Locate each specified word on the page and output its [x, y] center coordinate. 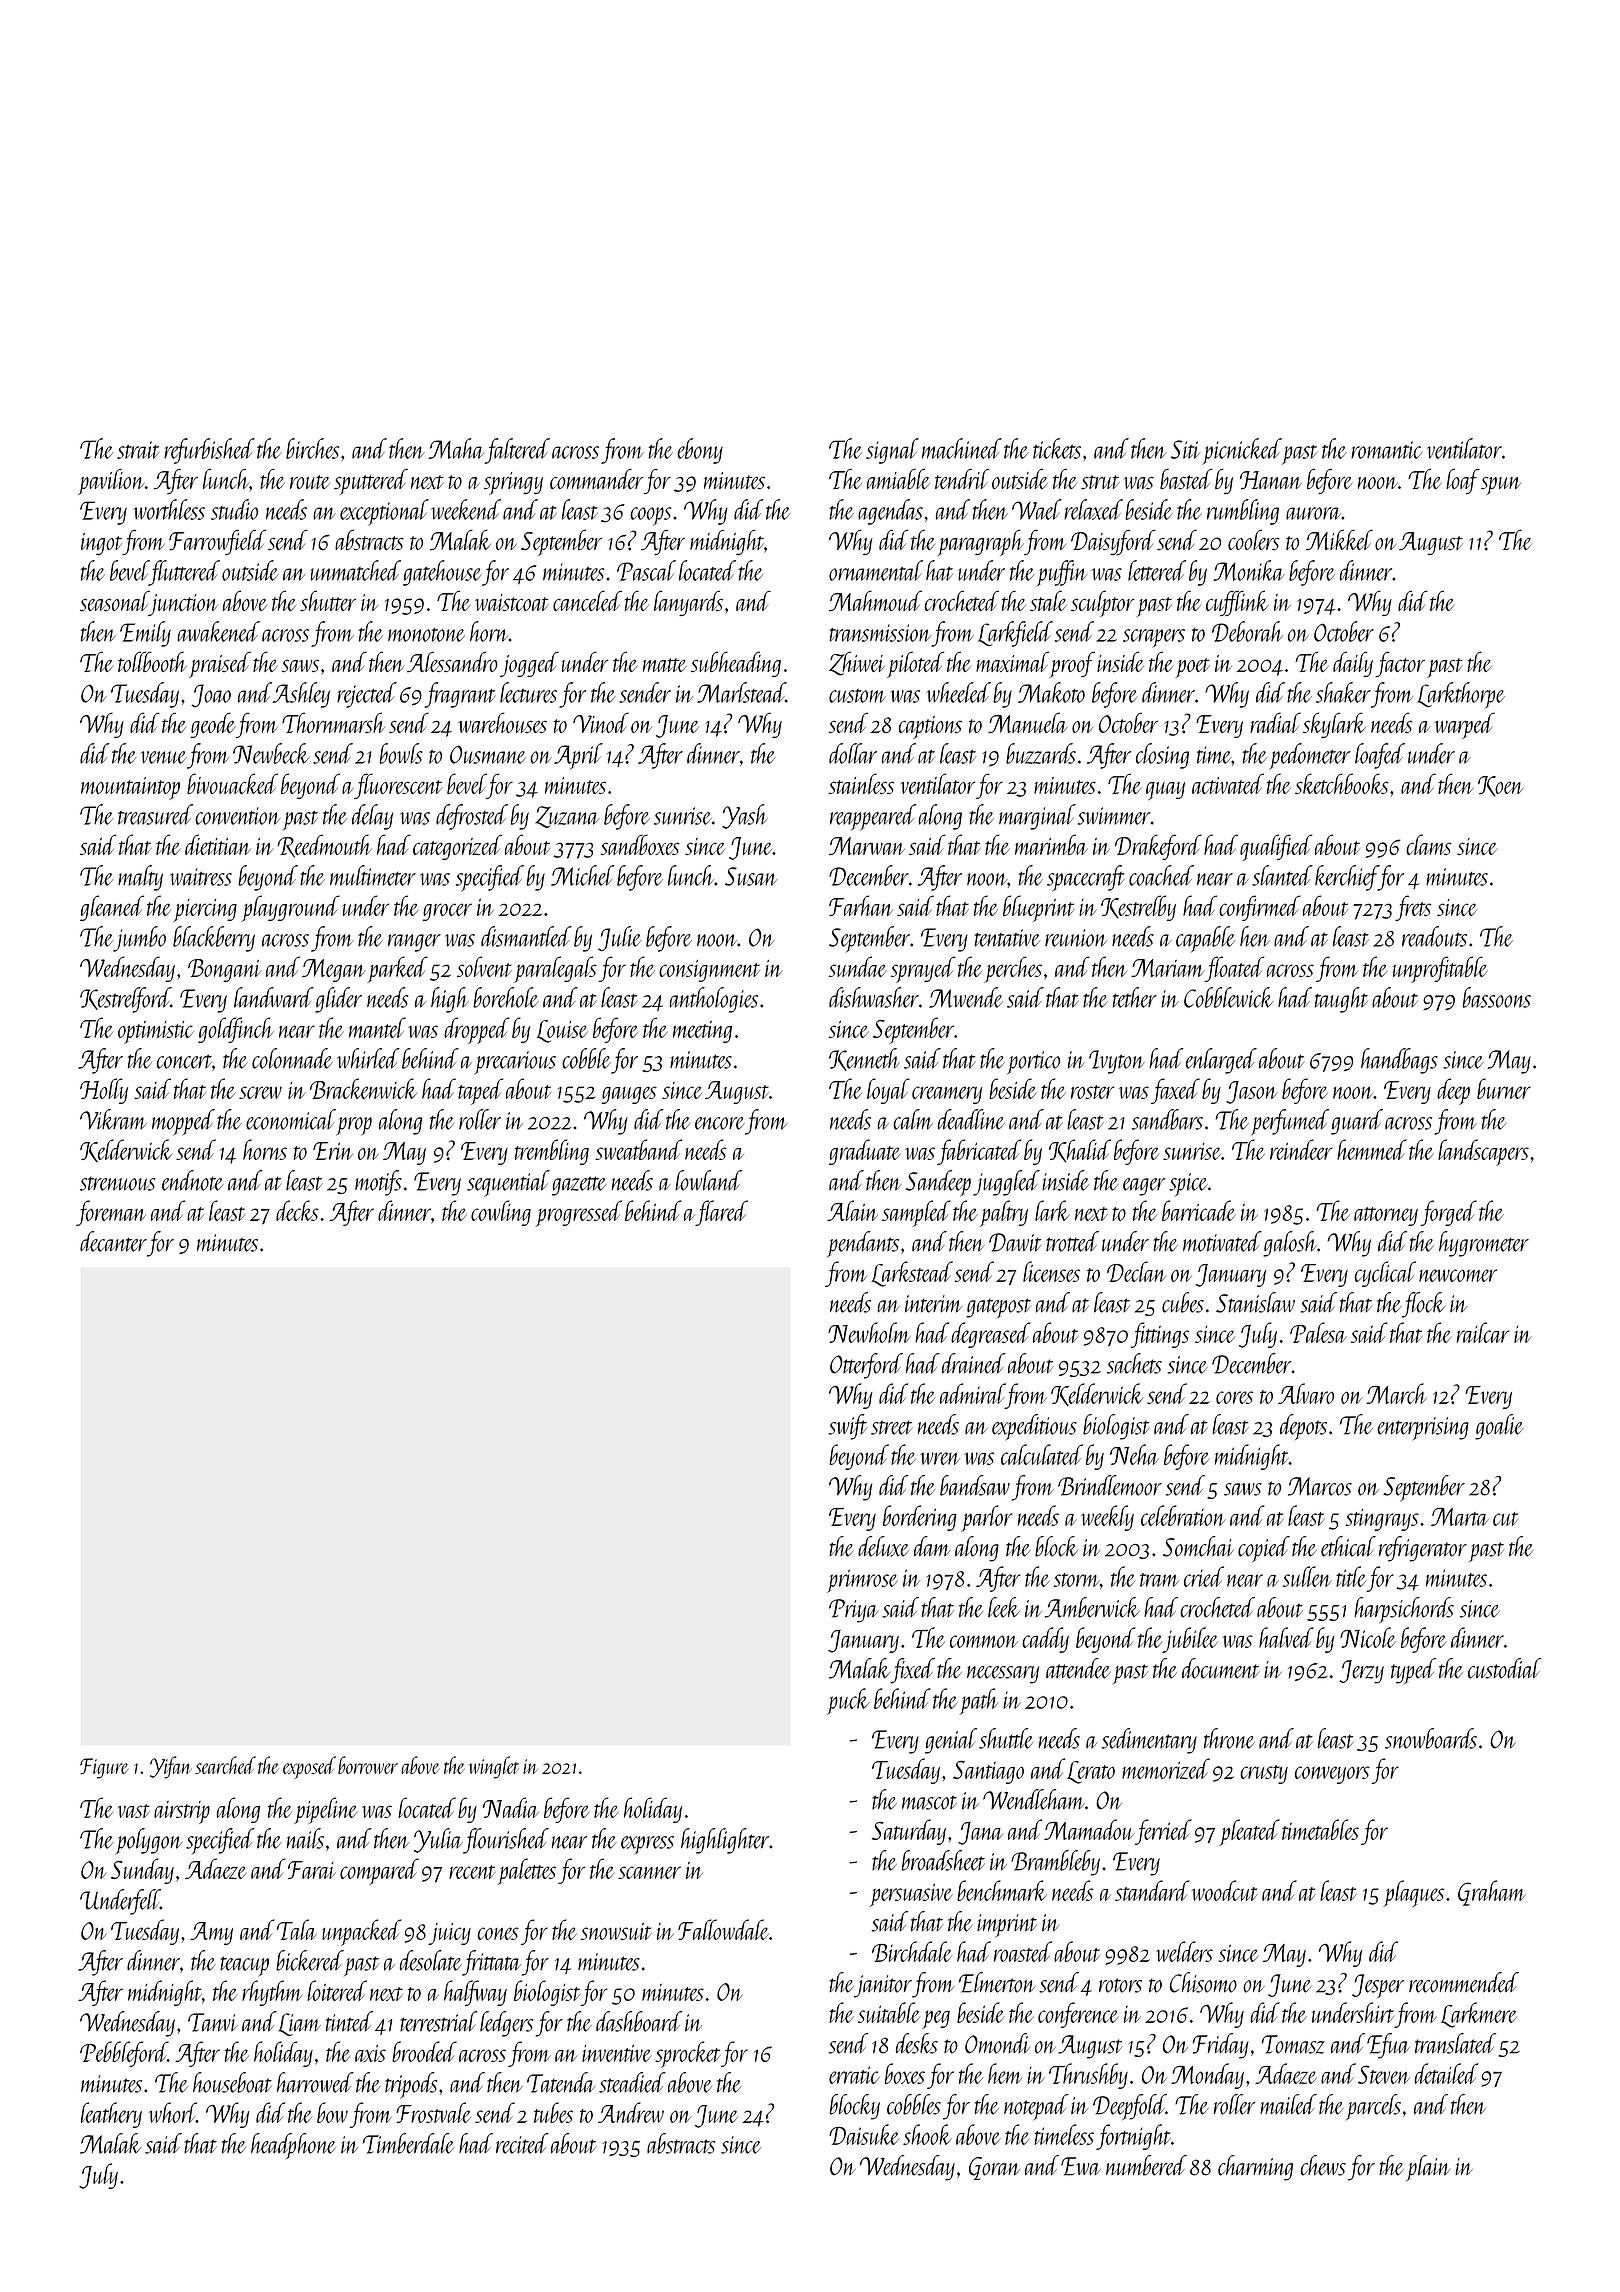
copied [1264, 1549]
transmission [880, 633]
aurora [1313, 513]
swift [848, 1427]
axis [370, 2053]
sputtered [371, 482]
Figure [104, 1768]
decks [297, 1210]
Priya [853, 1611]
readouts [1434, 936]
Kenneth [864, 1059]
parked [397, 969]
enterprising [1423, 1428]
